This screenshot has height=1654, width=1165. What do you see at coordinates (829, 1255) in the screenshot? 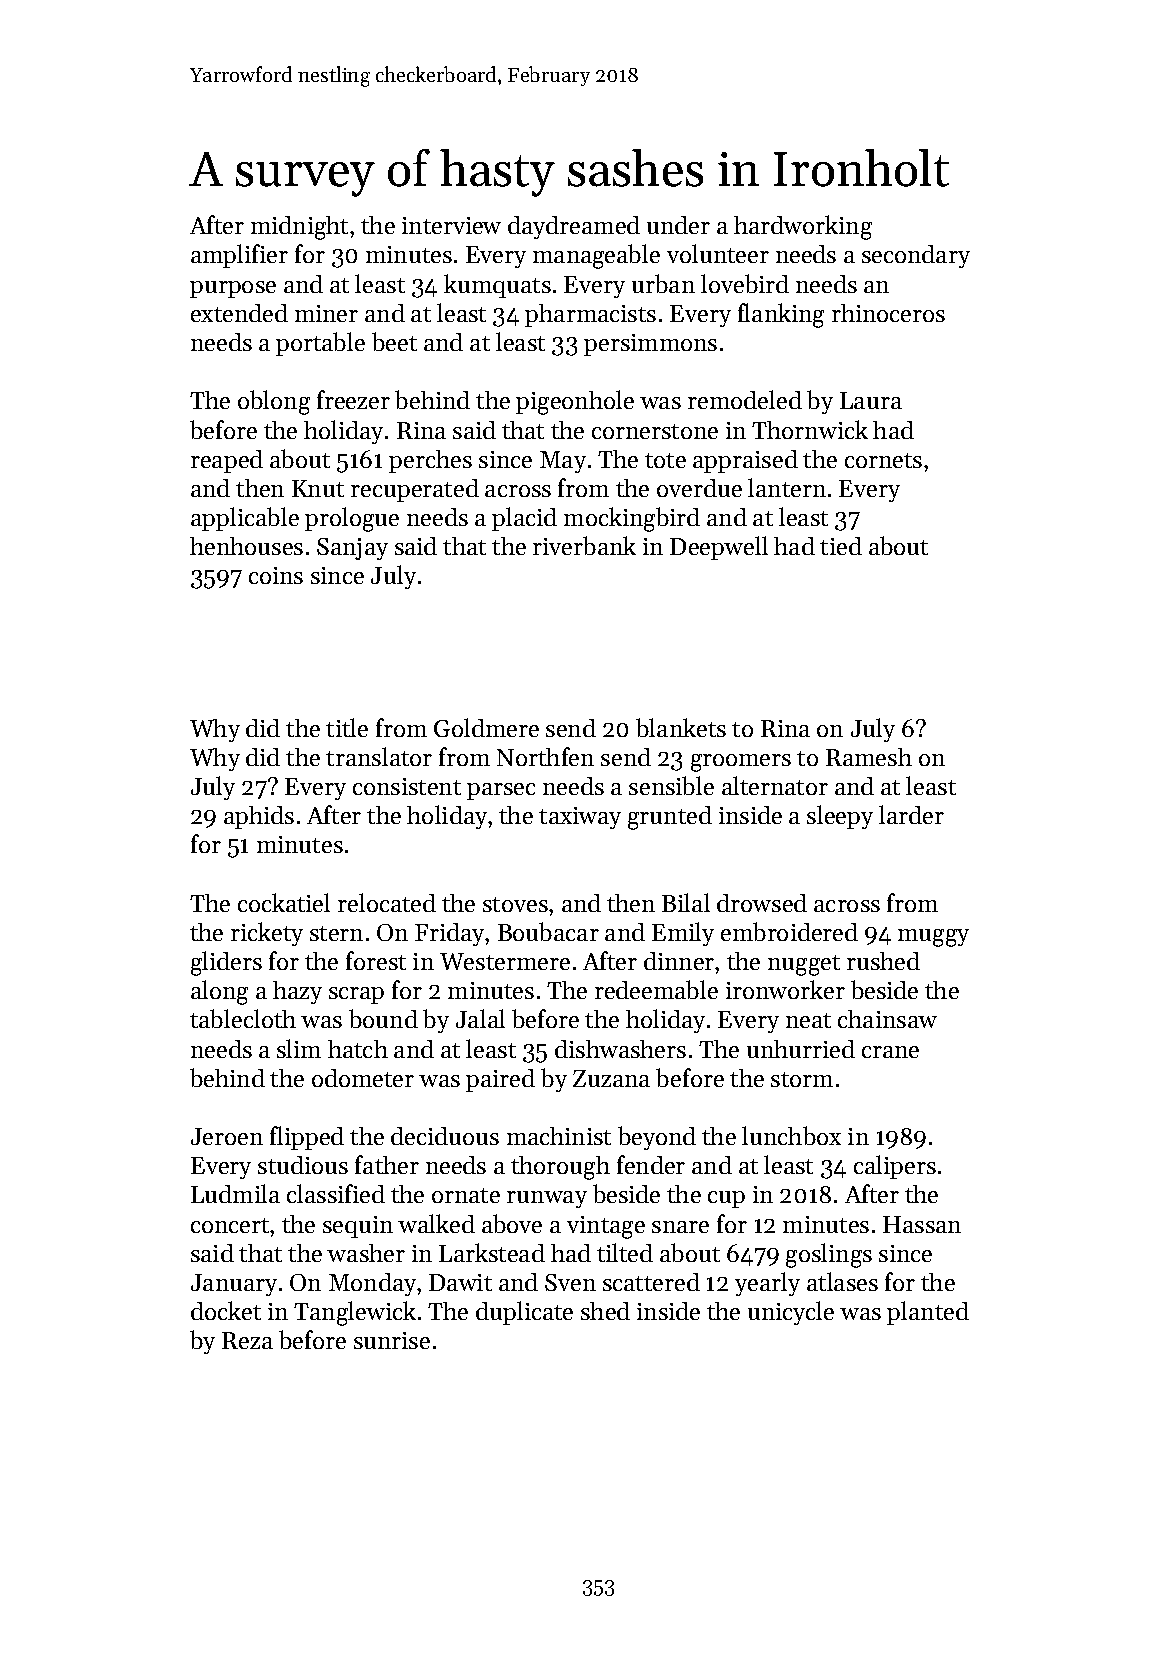
I see `goslings` at bounding box center [829, 1255].
